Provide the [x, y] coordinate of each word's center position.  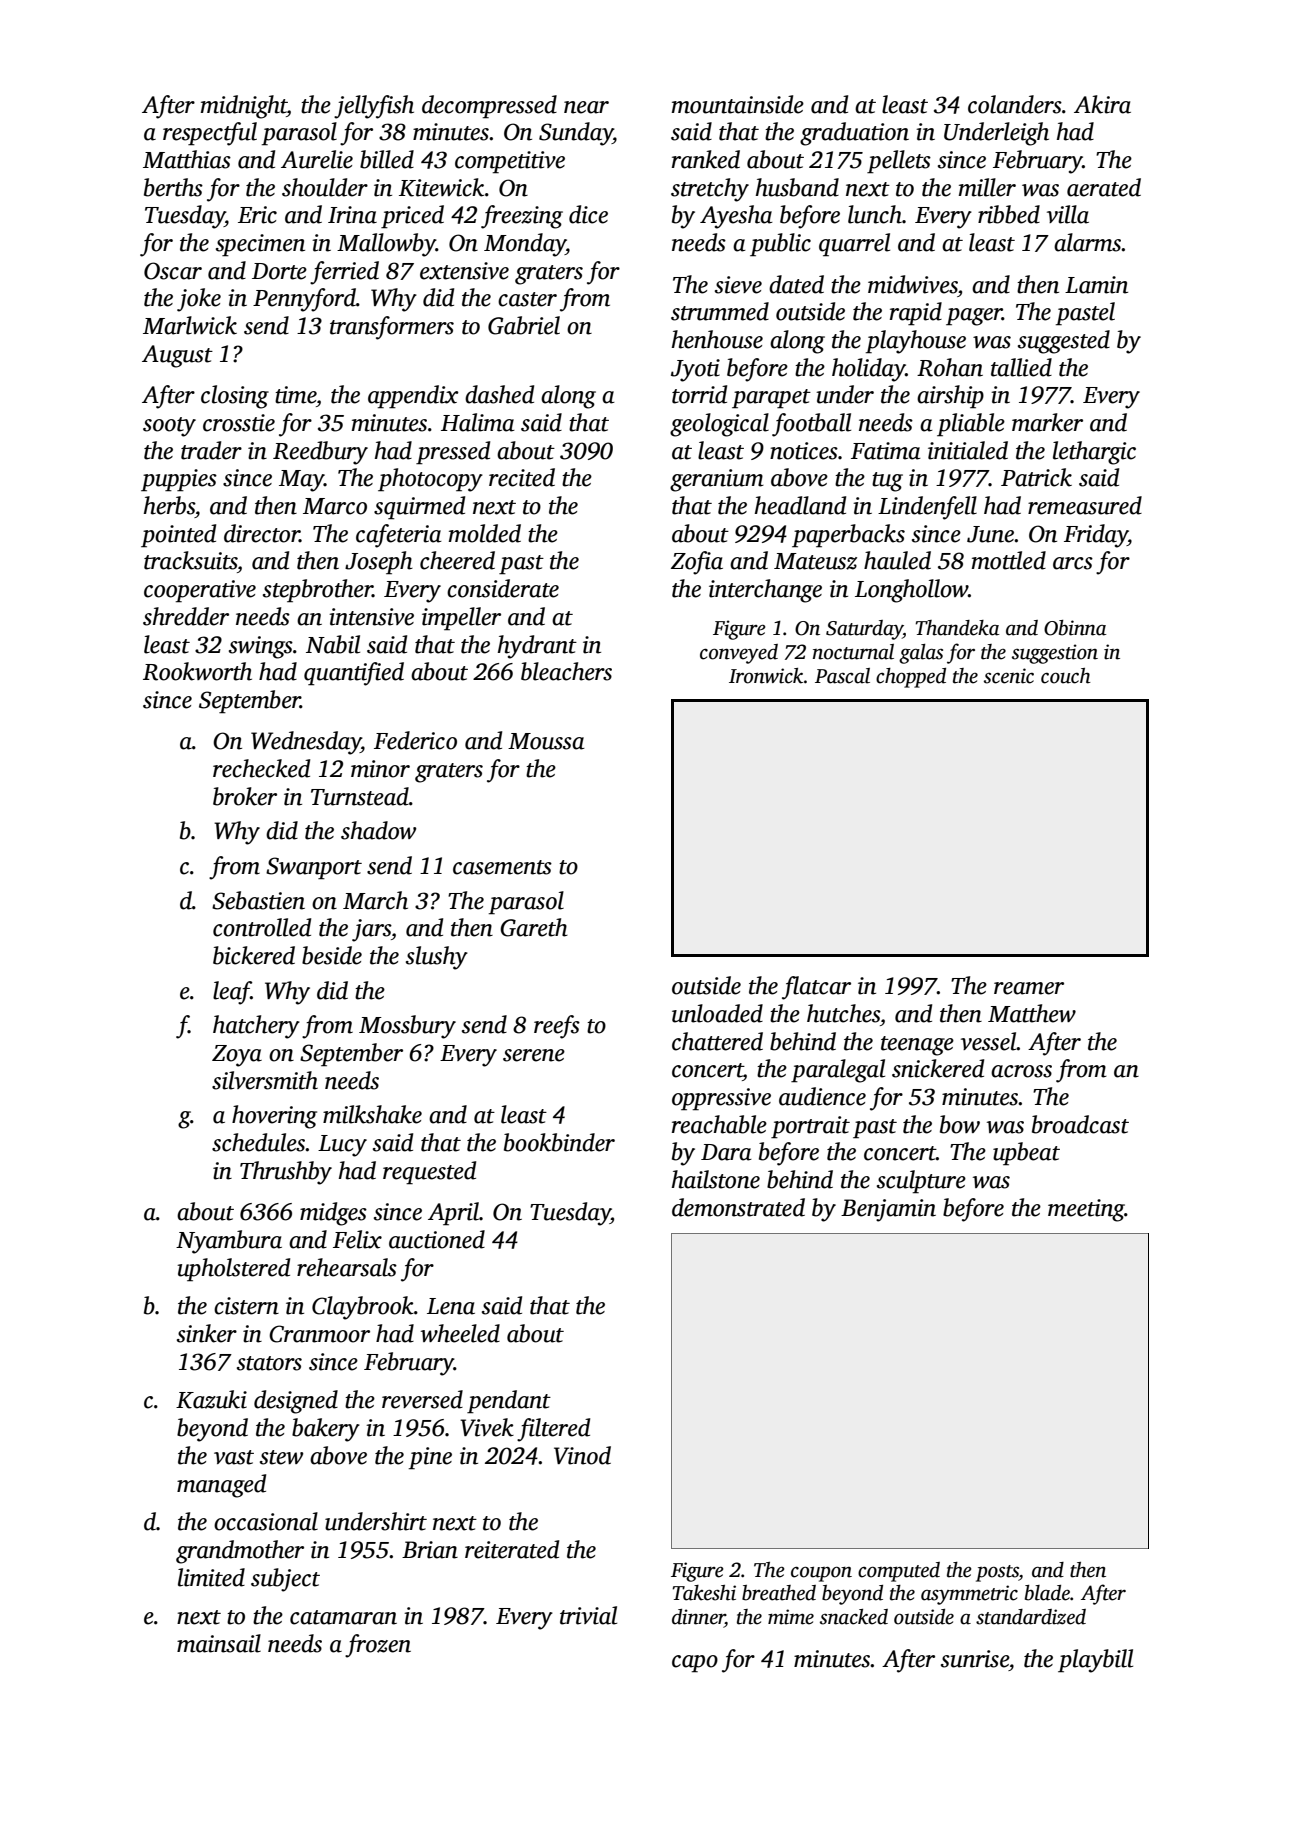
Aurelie [317, 159]
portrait [810, 1127]
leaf [232, 993]
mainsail [219, 1643]
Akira [1102, 104]
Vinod [582, 1455]
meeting [1086, 1210]
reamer [1029, 988]
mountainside [738, 104]
